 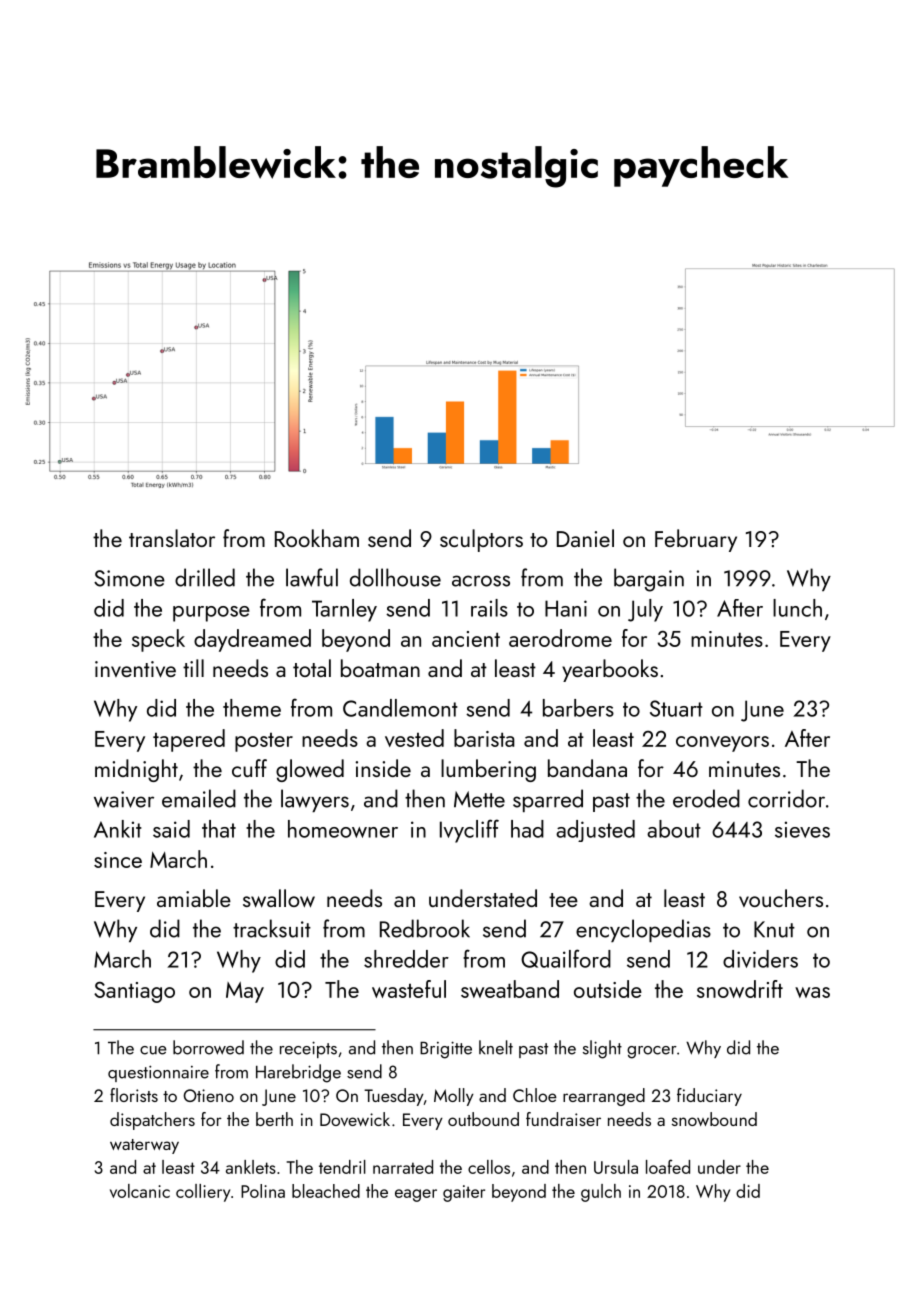 I want to click on Santiago, so click(x=134, y=992).
